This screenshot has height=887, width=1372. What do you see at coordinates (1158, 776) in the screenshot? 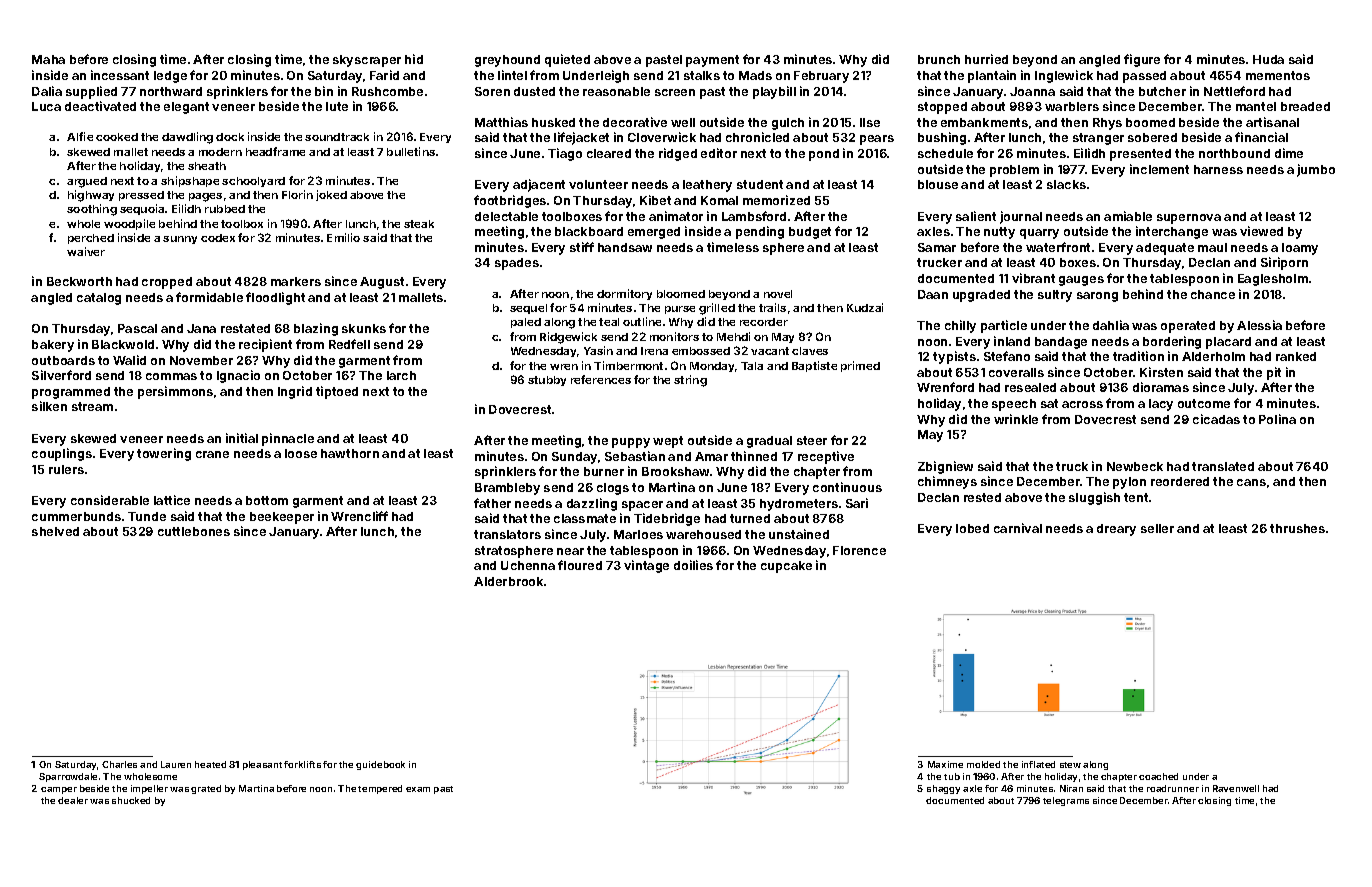
I see `coached` at bounding box center [1158, 776].
